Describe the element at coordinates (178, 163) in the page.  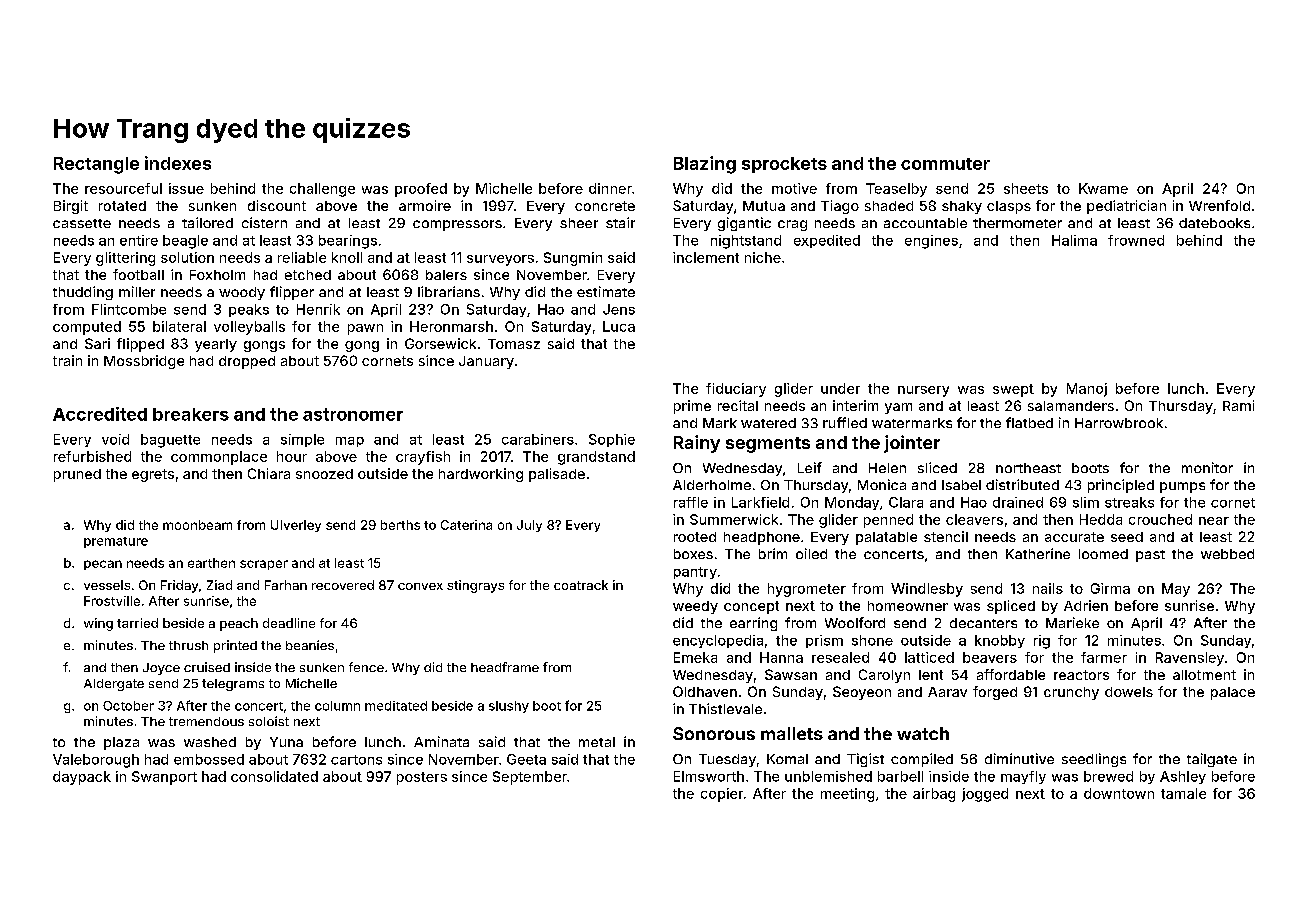
I see `indexes` at that location.
